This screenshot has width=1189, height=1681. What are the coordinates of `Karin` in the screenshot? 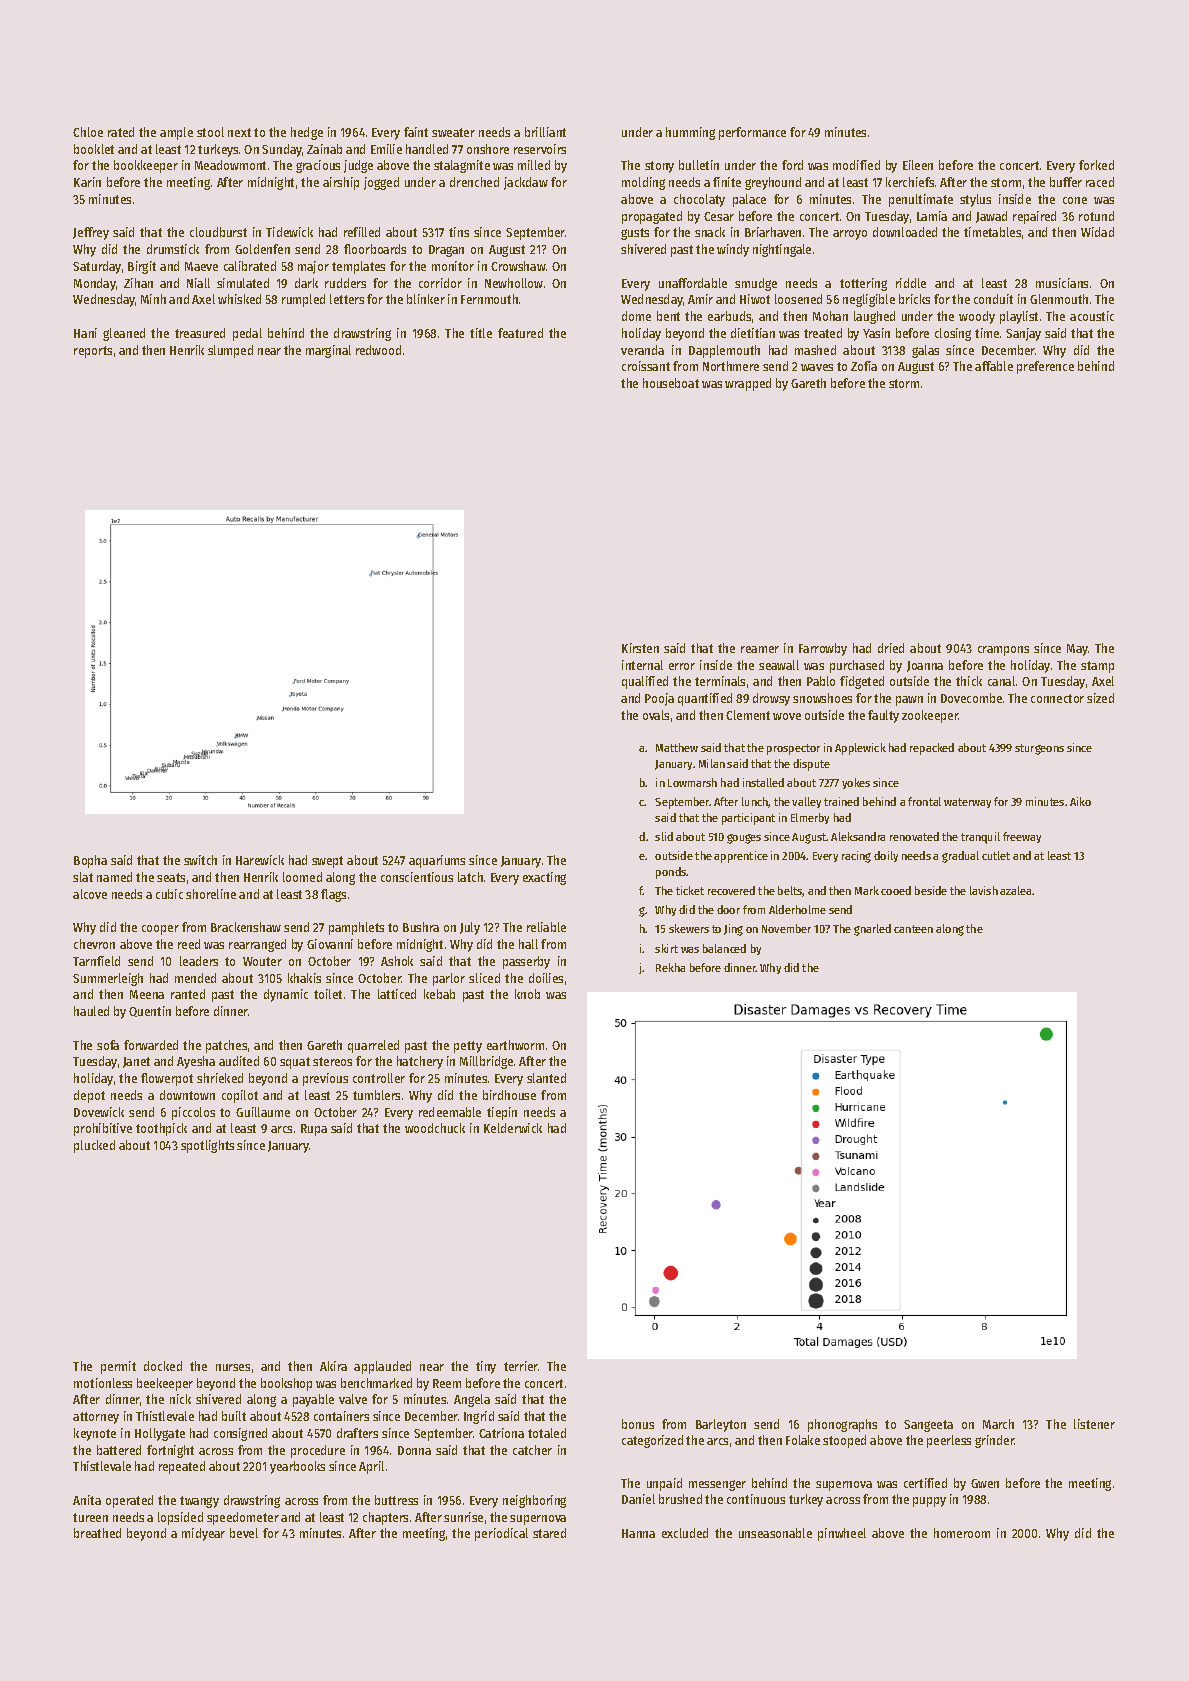 It's located at (87, 182).
